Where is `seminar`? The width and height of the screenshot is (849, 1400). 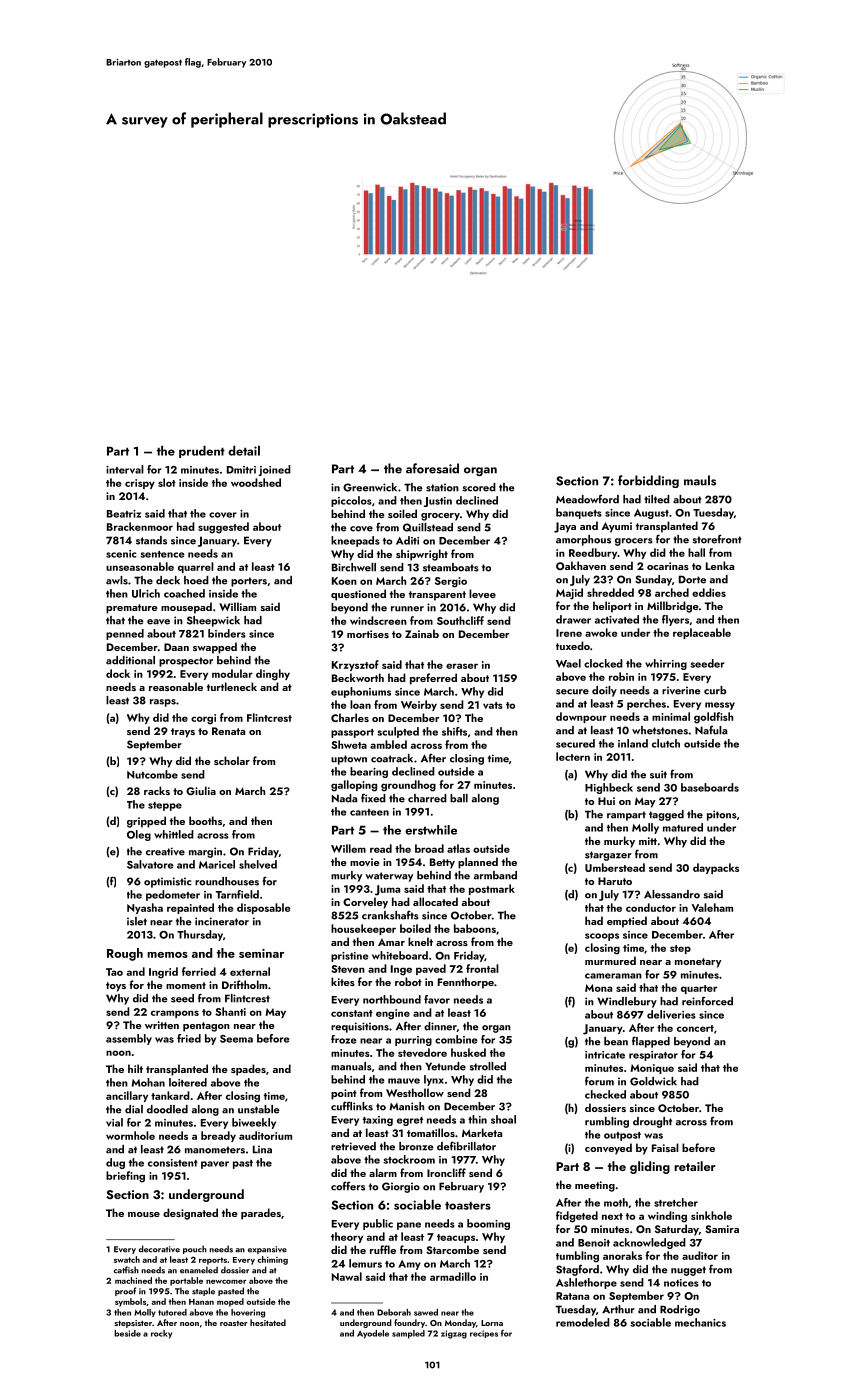
seminar is located at coordinates (261, 953).
